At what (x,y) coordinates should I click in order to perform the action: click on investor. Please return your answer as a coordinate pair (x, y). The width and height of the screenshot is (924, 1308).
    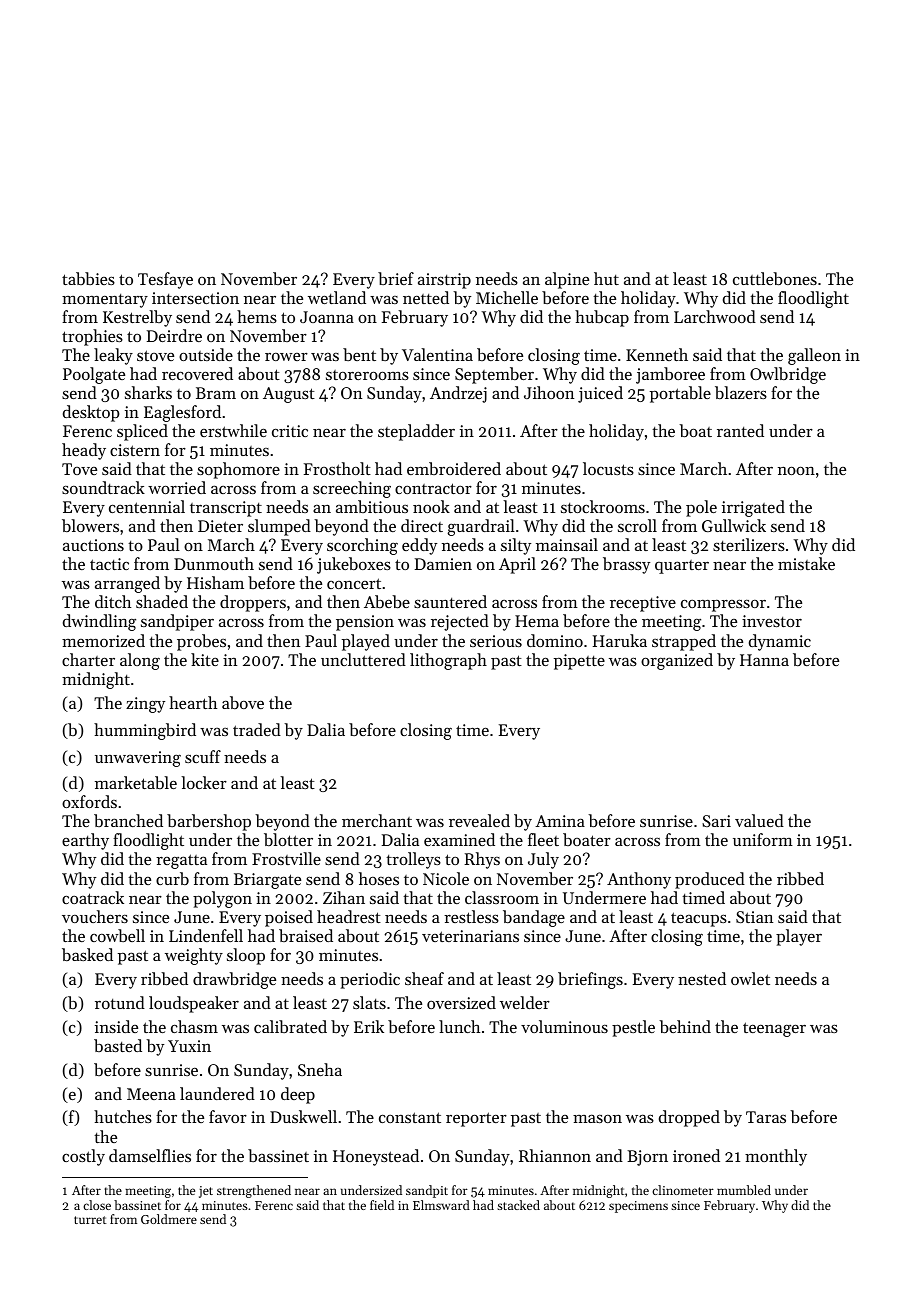
    Looking at the image, I should click on (772, 621).
